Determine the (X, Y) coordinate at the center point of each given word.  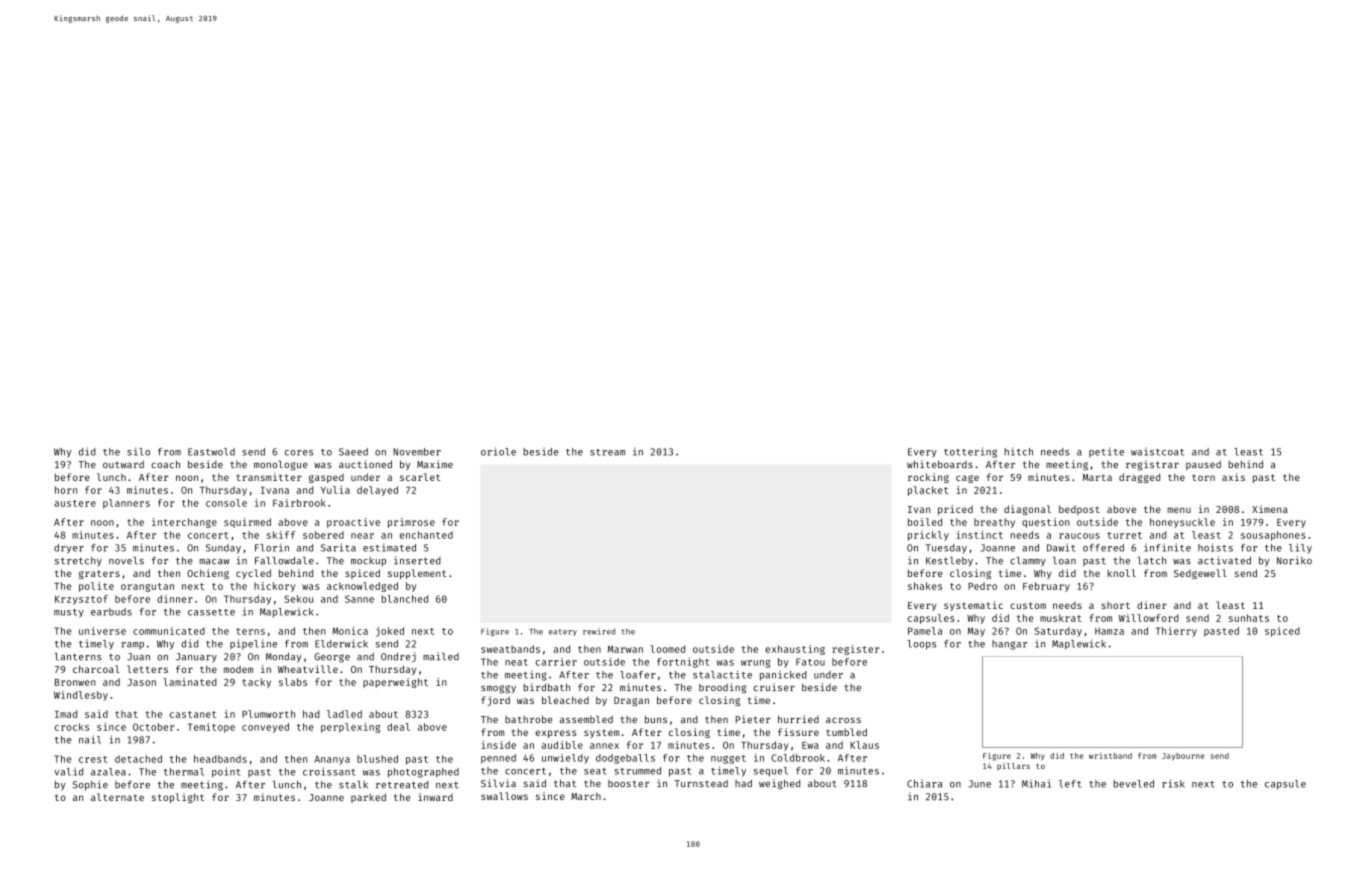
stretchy (78, 561)
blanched (405, 599)
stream (607, 452)
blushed (377, 759)
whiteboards (940, 464)
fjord (495, 701)
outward (123, 464)
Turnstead (701, 783)
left (1070, 784)
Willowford (1149, 618)
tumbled (846, 732)
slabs (293, 682)
